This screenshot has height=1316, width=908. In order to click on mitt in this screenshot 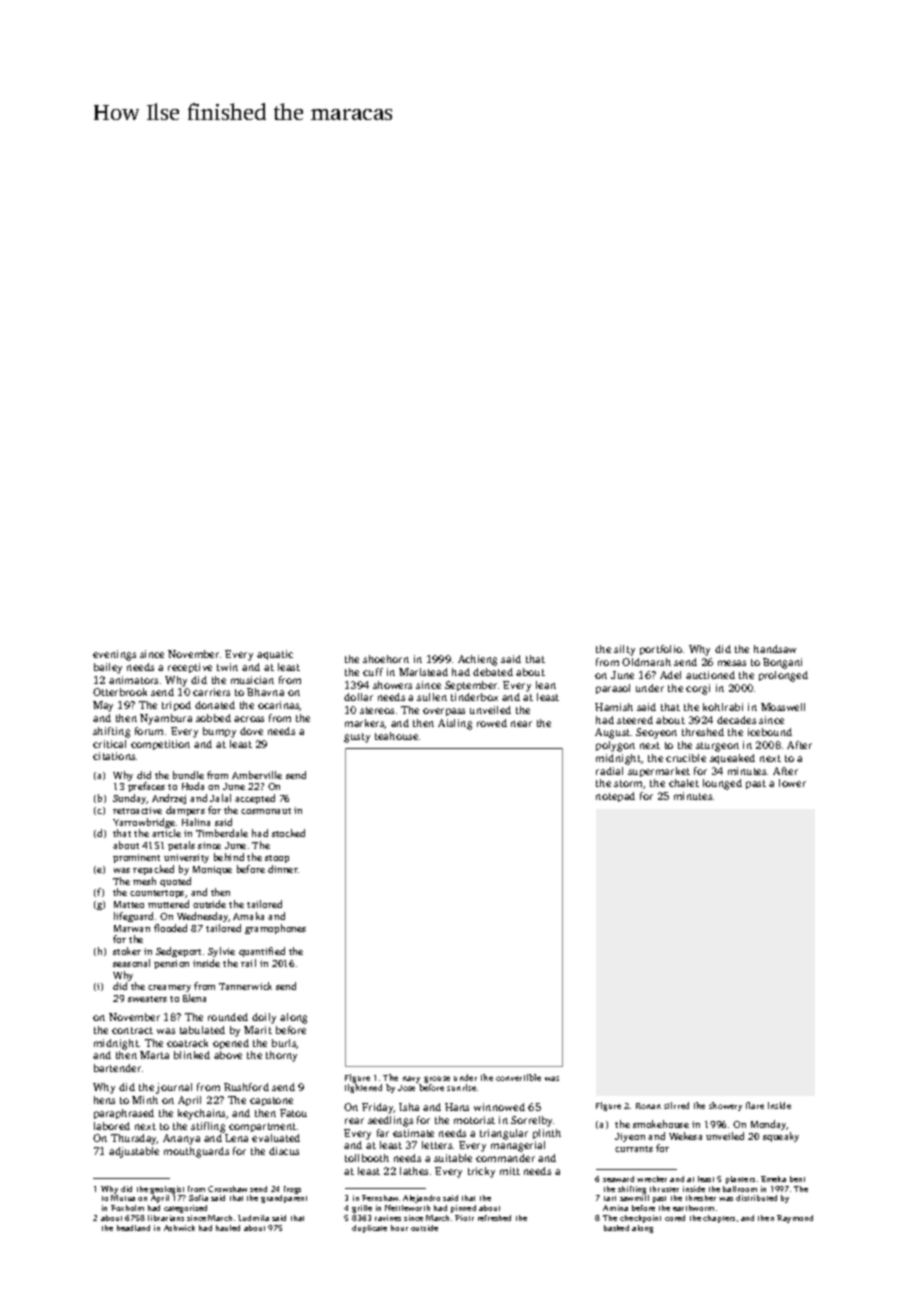, I will do `click(510, 1171)`.
